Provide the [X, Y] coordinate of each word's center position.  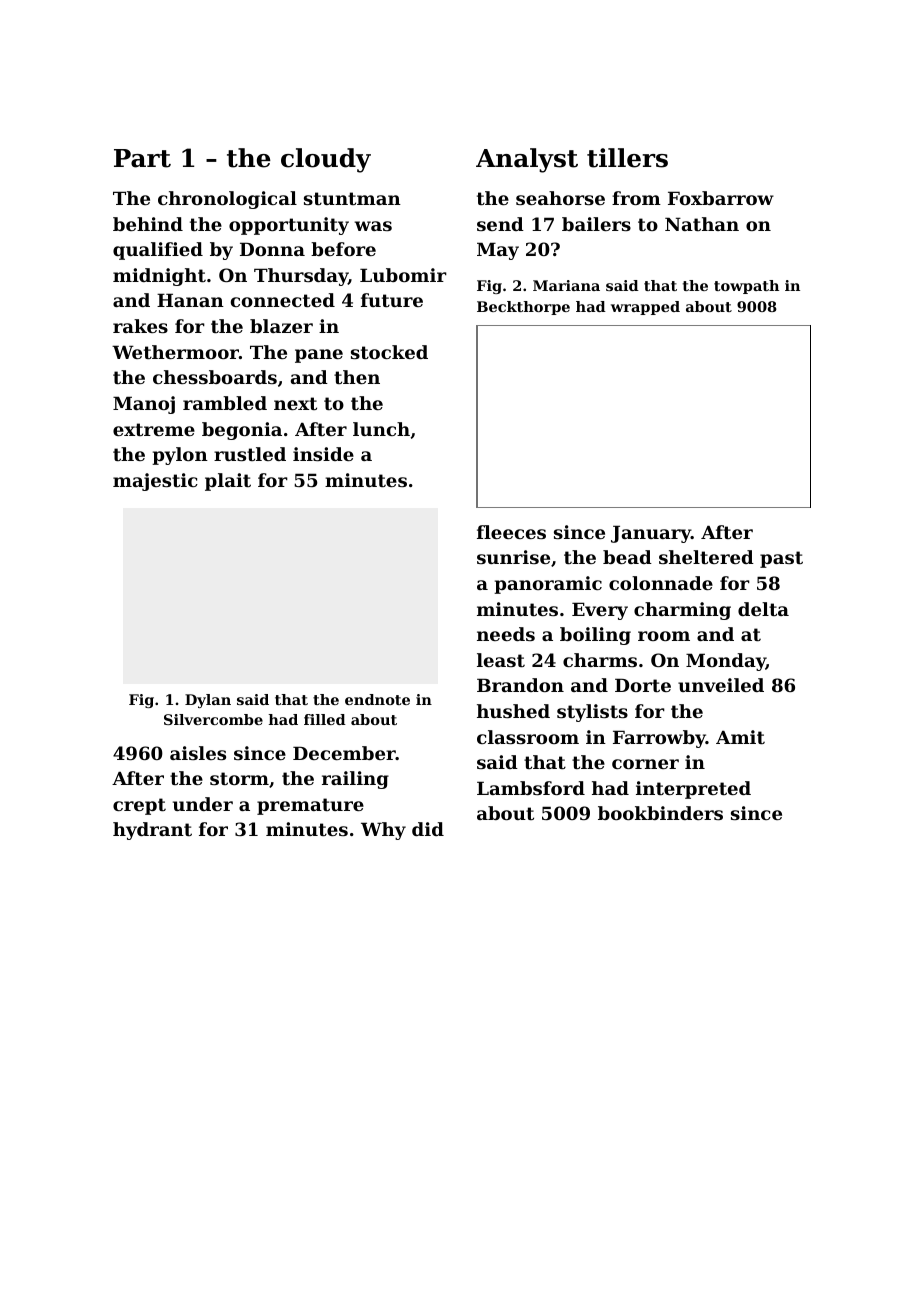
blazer [281, 326]
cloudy [326, 160]
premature [310, 806]
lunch [381, 429]
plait [228, 482]
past [781, 559]
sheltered [706, 557]
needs [506, 634]
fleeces [511, 532]
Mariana [566, 285]
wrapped [645, 308]
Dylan [208, 701]
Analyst [527, 160]
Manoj [144, 405]
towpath [746, 287]
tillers [627, 158]
